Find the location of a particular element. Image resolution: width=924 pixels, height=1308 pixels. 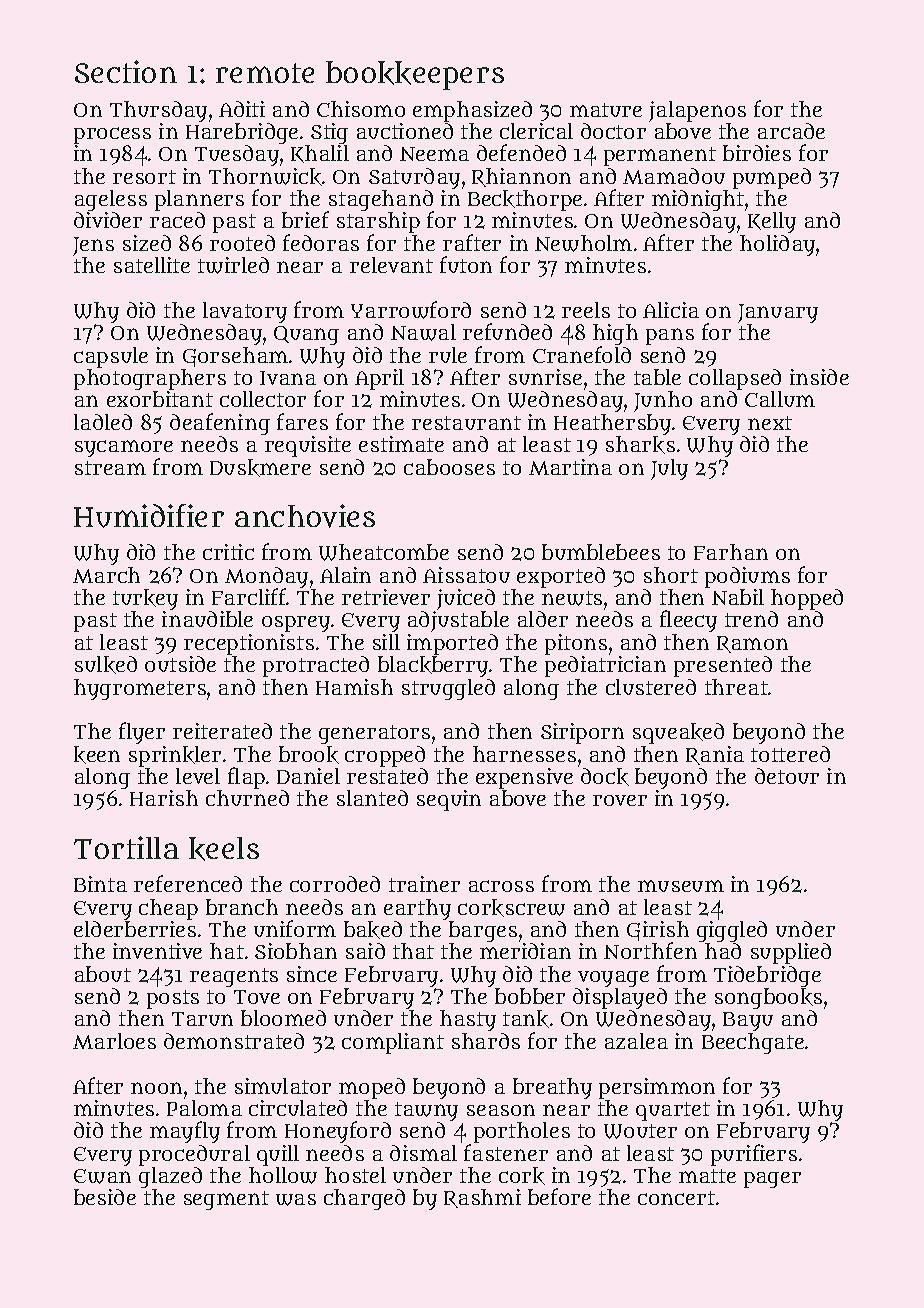

noon is located at coordinates (156, 1088).
